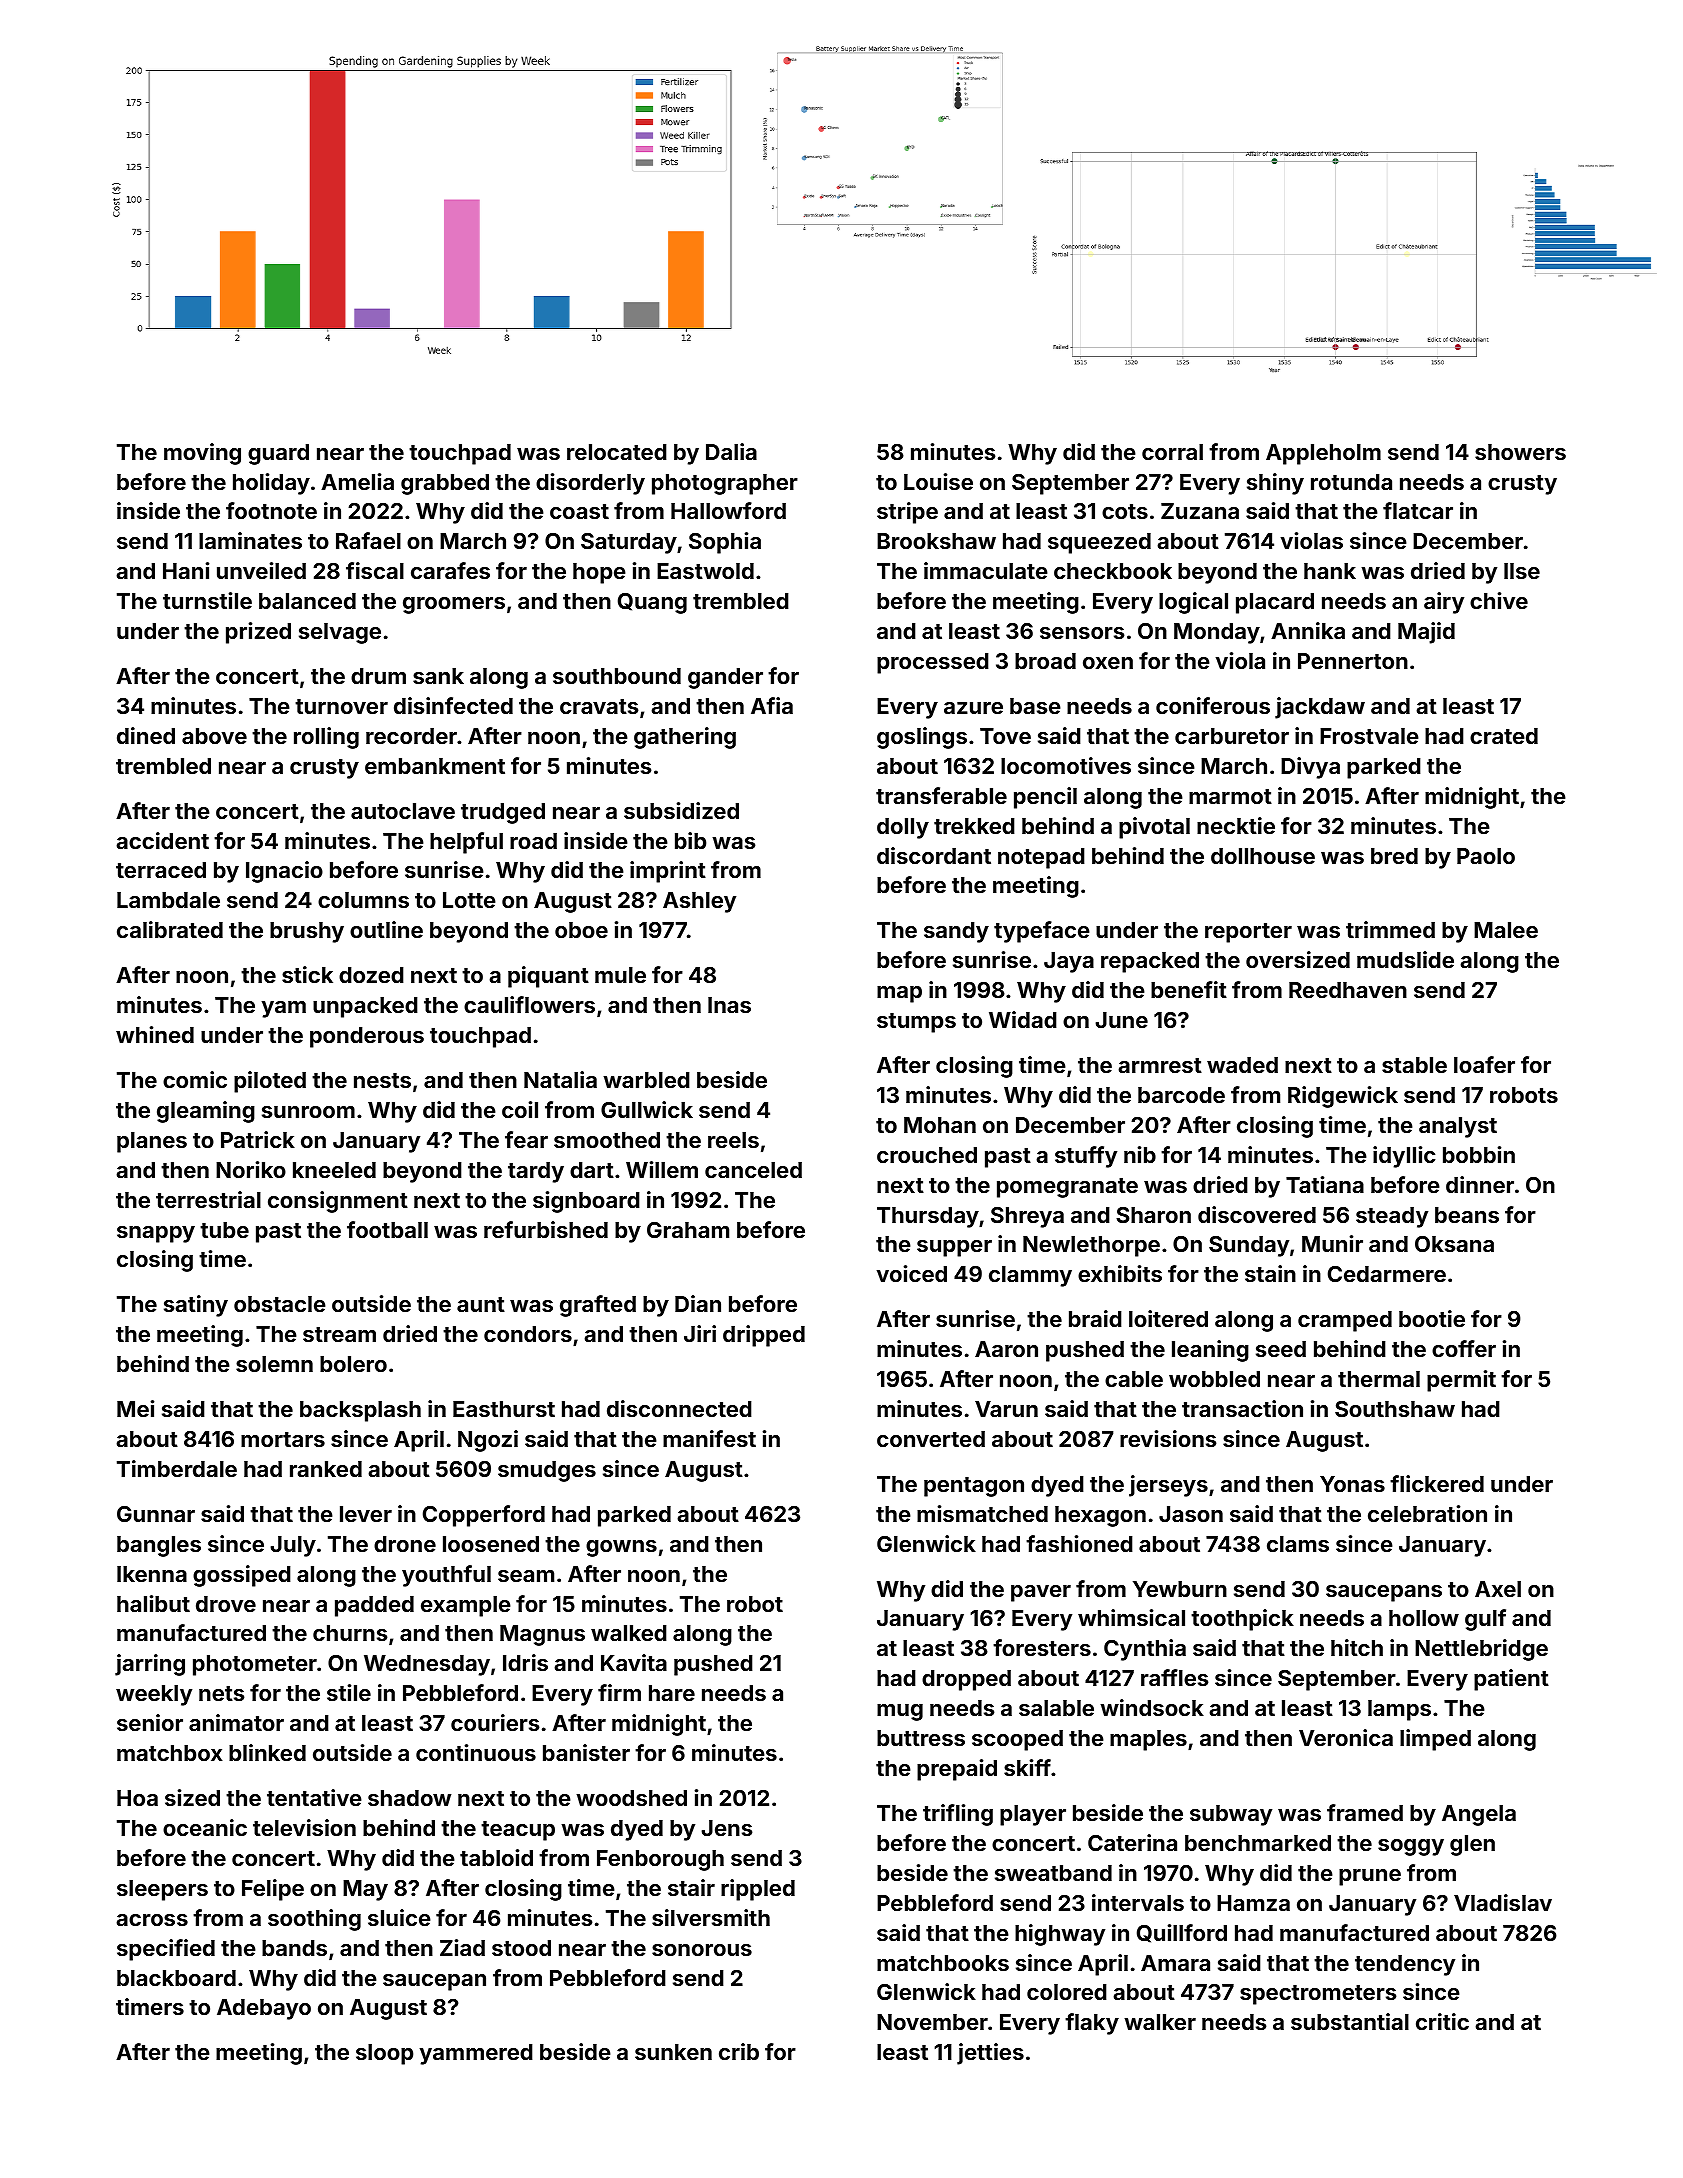 The height and width of the page is (2178, 1683). Describe the element at coordinates (938, 481) in the page. I see `Louise` at that location.
